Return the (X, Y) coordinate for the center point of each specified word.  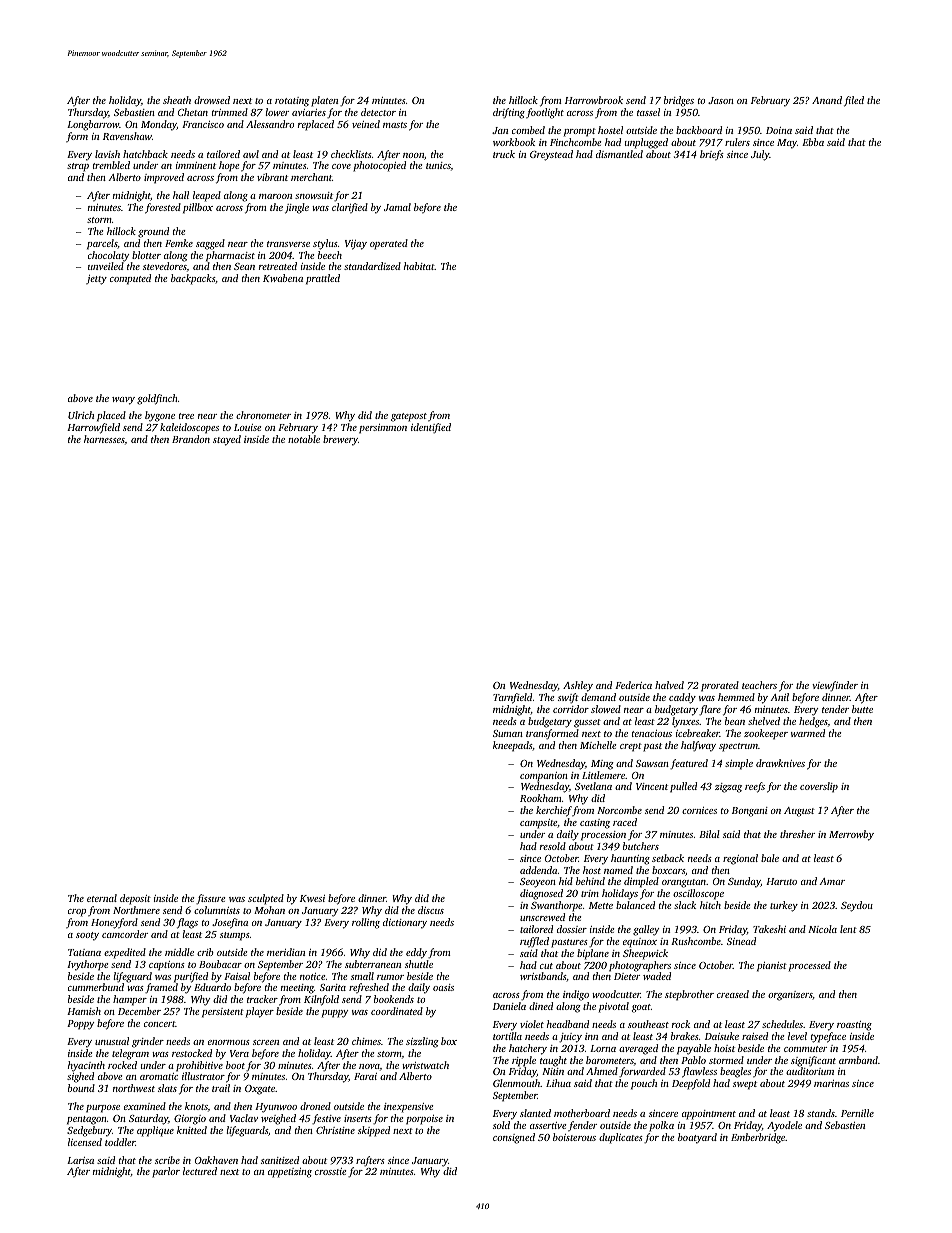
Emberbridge (758, 1138)
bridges (679, 101)
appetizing (290, 1173)
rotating (292, 102)
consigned (514, 1138)
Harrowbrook (594, 100)
